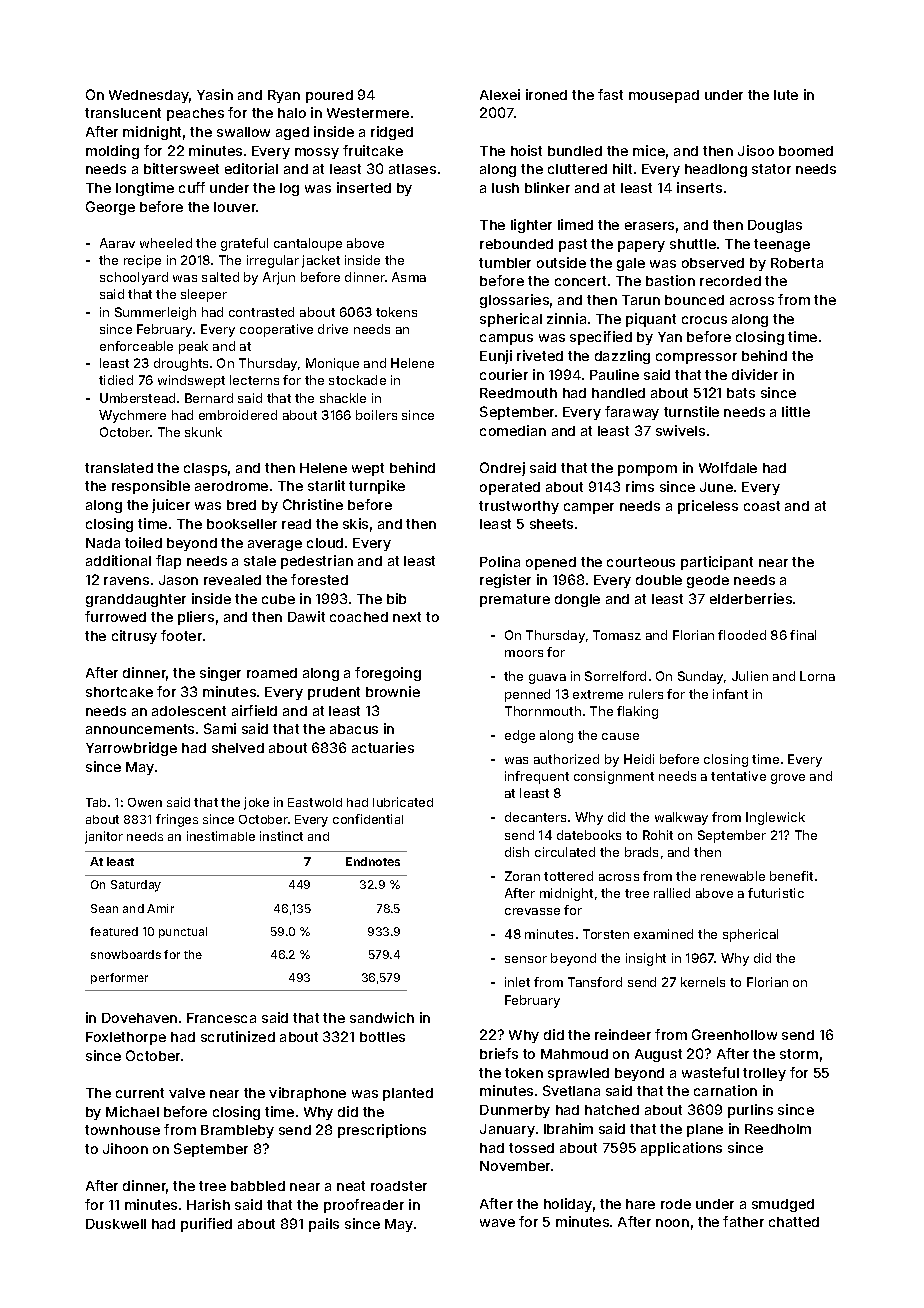 Image resolution: width=924 pixels, height=1308 pixels. What do you see at coordinates (112, 152) in the image?
I see `molding` at bounding box center [112, 152].
